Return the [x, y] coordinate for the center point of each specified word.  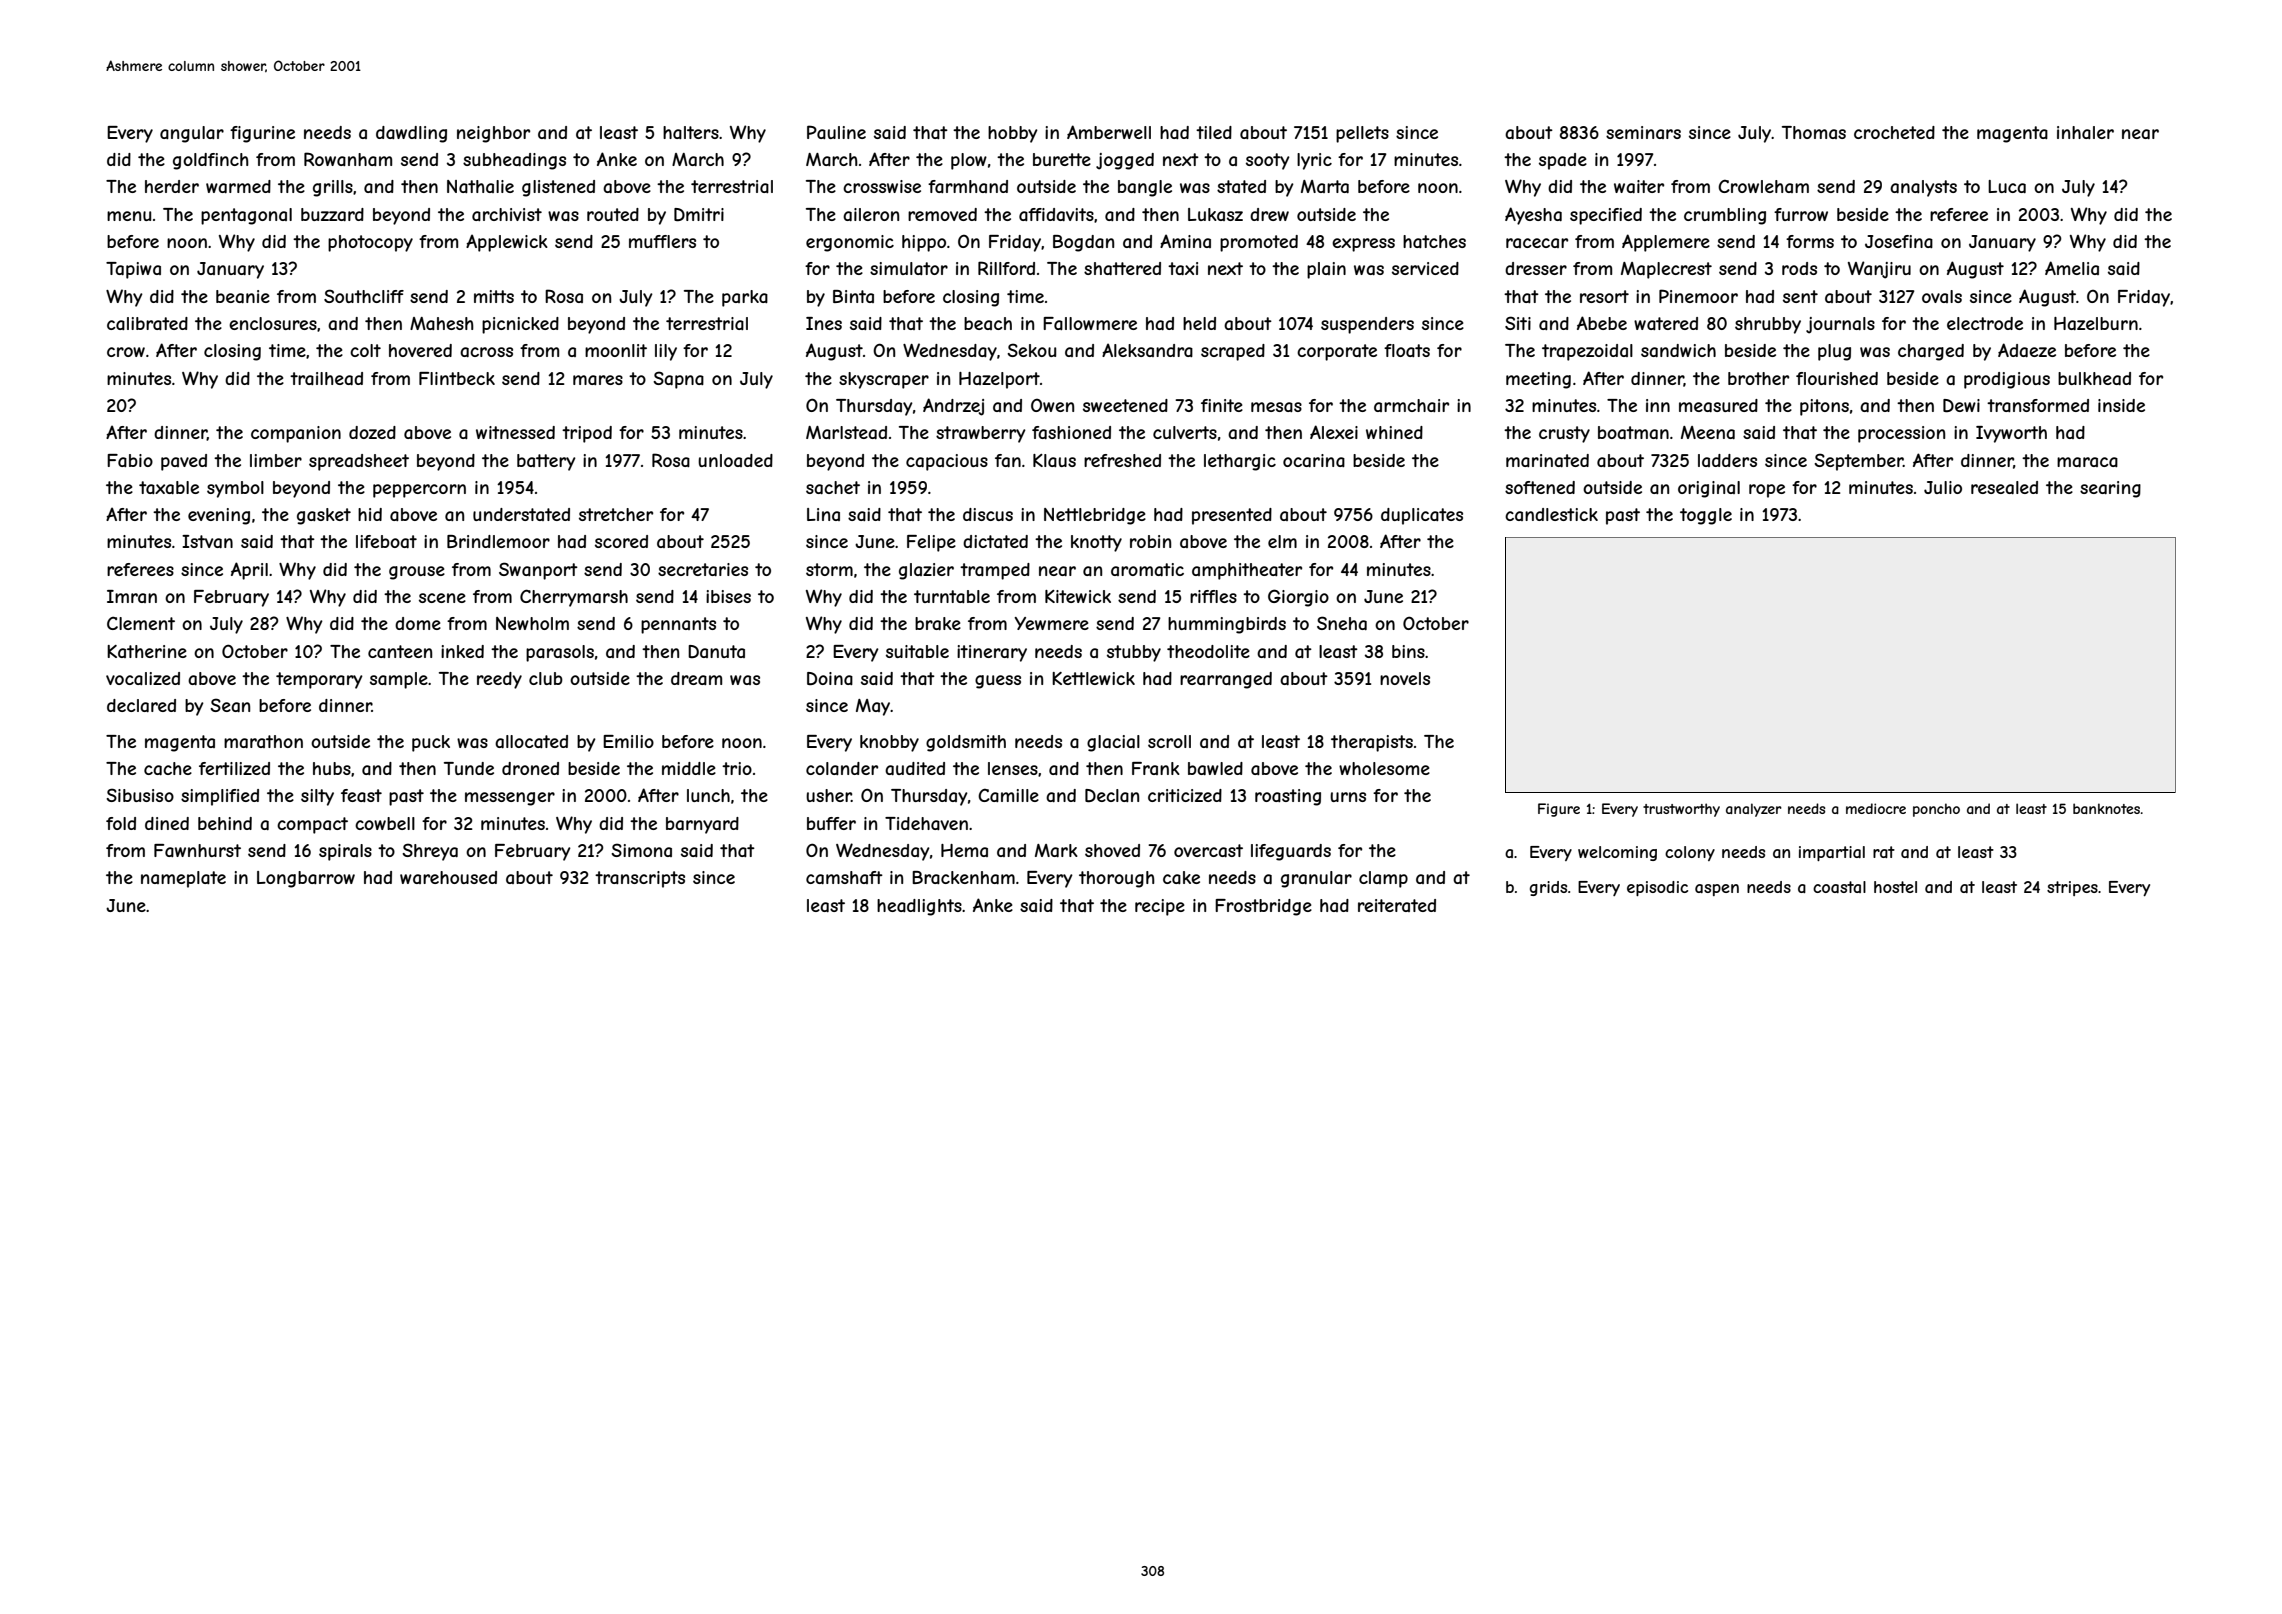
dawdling [411, 134]
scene [442, 598]
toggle [1706, 516]
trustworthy [1681, 810]
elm [1282, 541]
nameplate [183, 879]
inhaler [2085, 132]
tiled [1214, 132]
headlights [919, 907]
